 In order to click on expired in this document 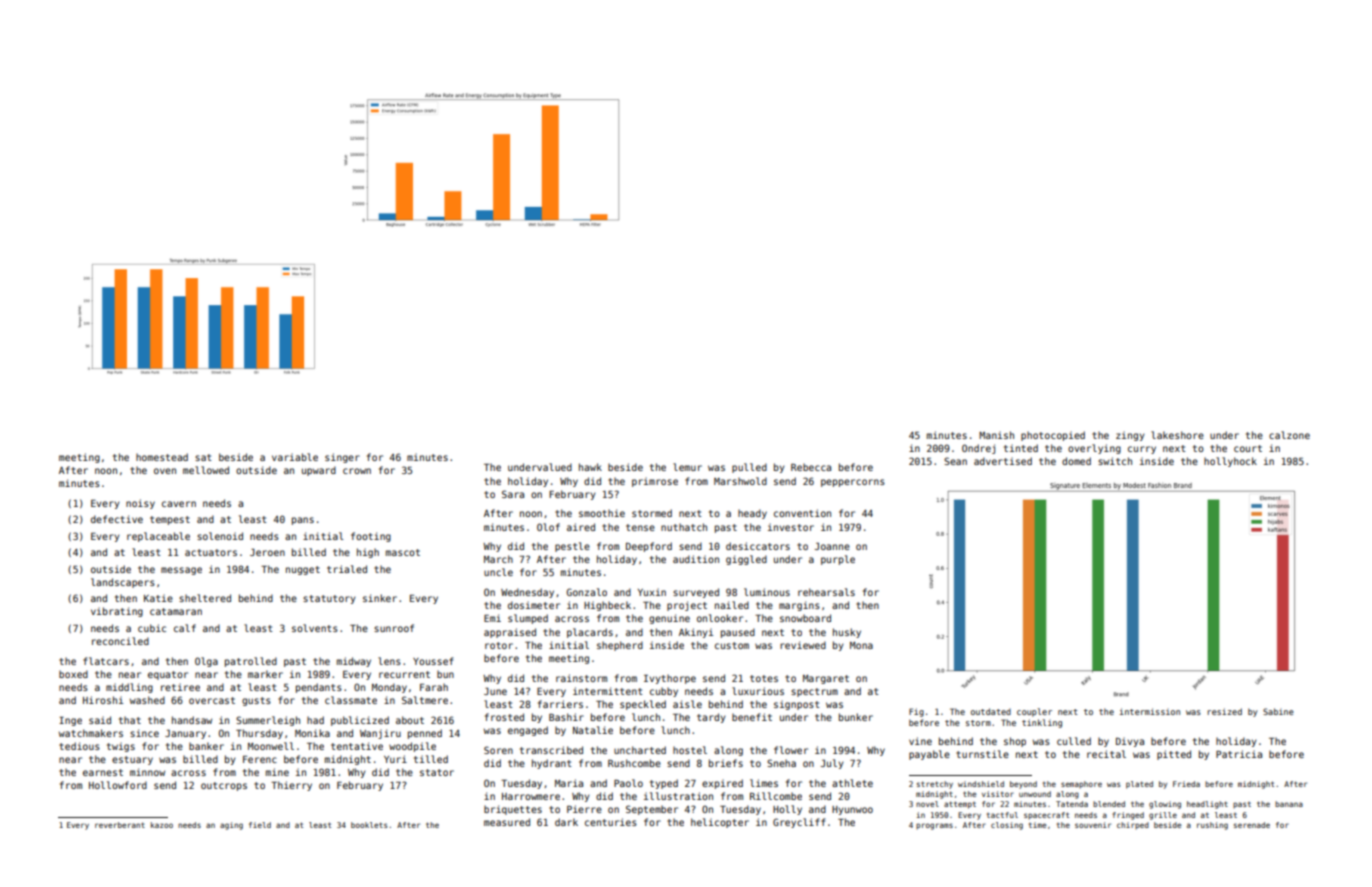, I will do `click(722, 784)`.
